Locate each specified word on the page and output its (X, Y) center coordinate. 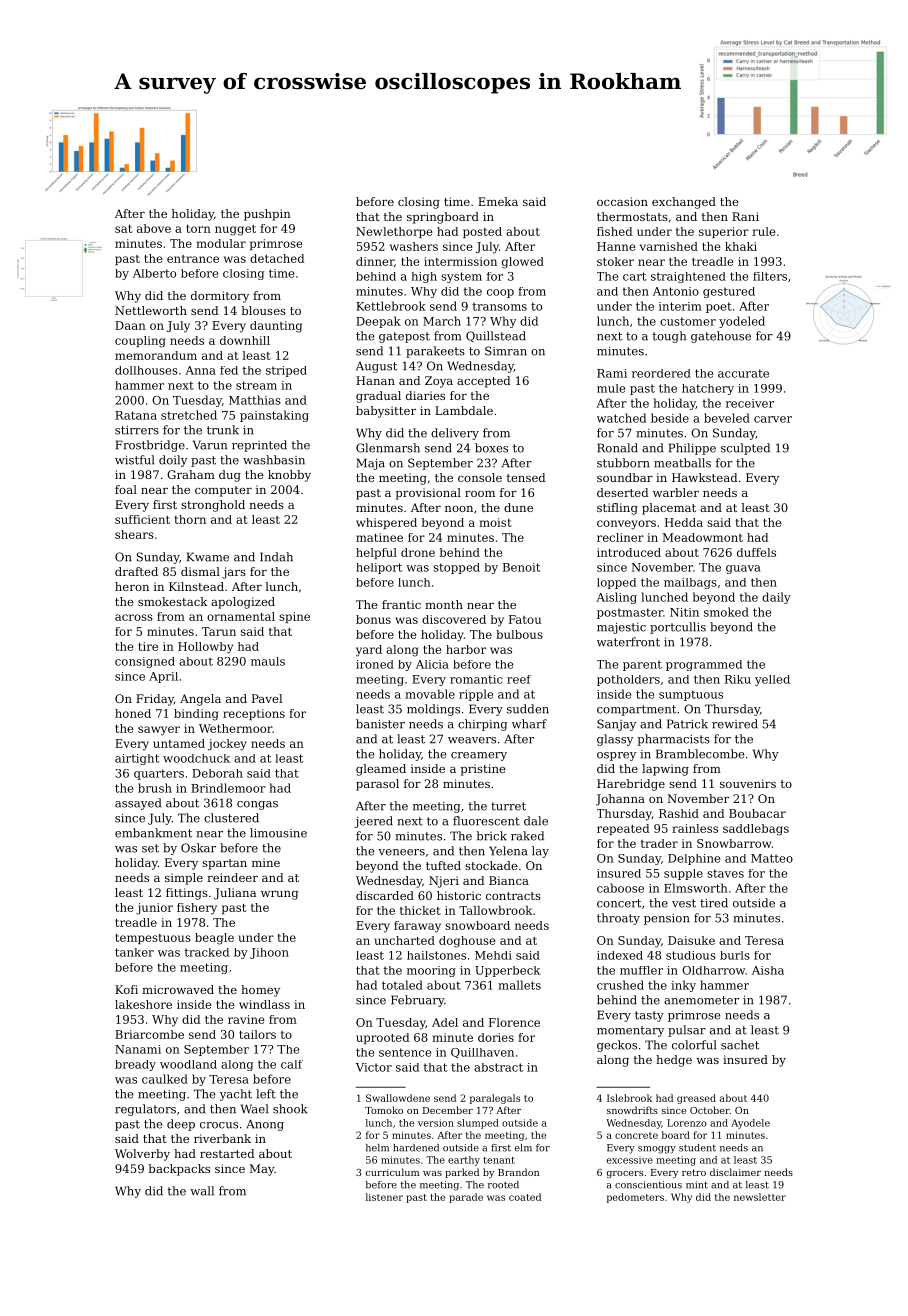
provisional (428, 494)
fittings (187, 894)
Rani (745, 216)
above (154, 228)
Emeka (498, 201)
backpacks (179, 1170)
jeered (373, 822)
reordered (661, 373)
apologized (243, 603)
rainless (695, 828)
